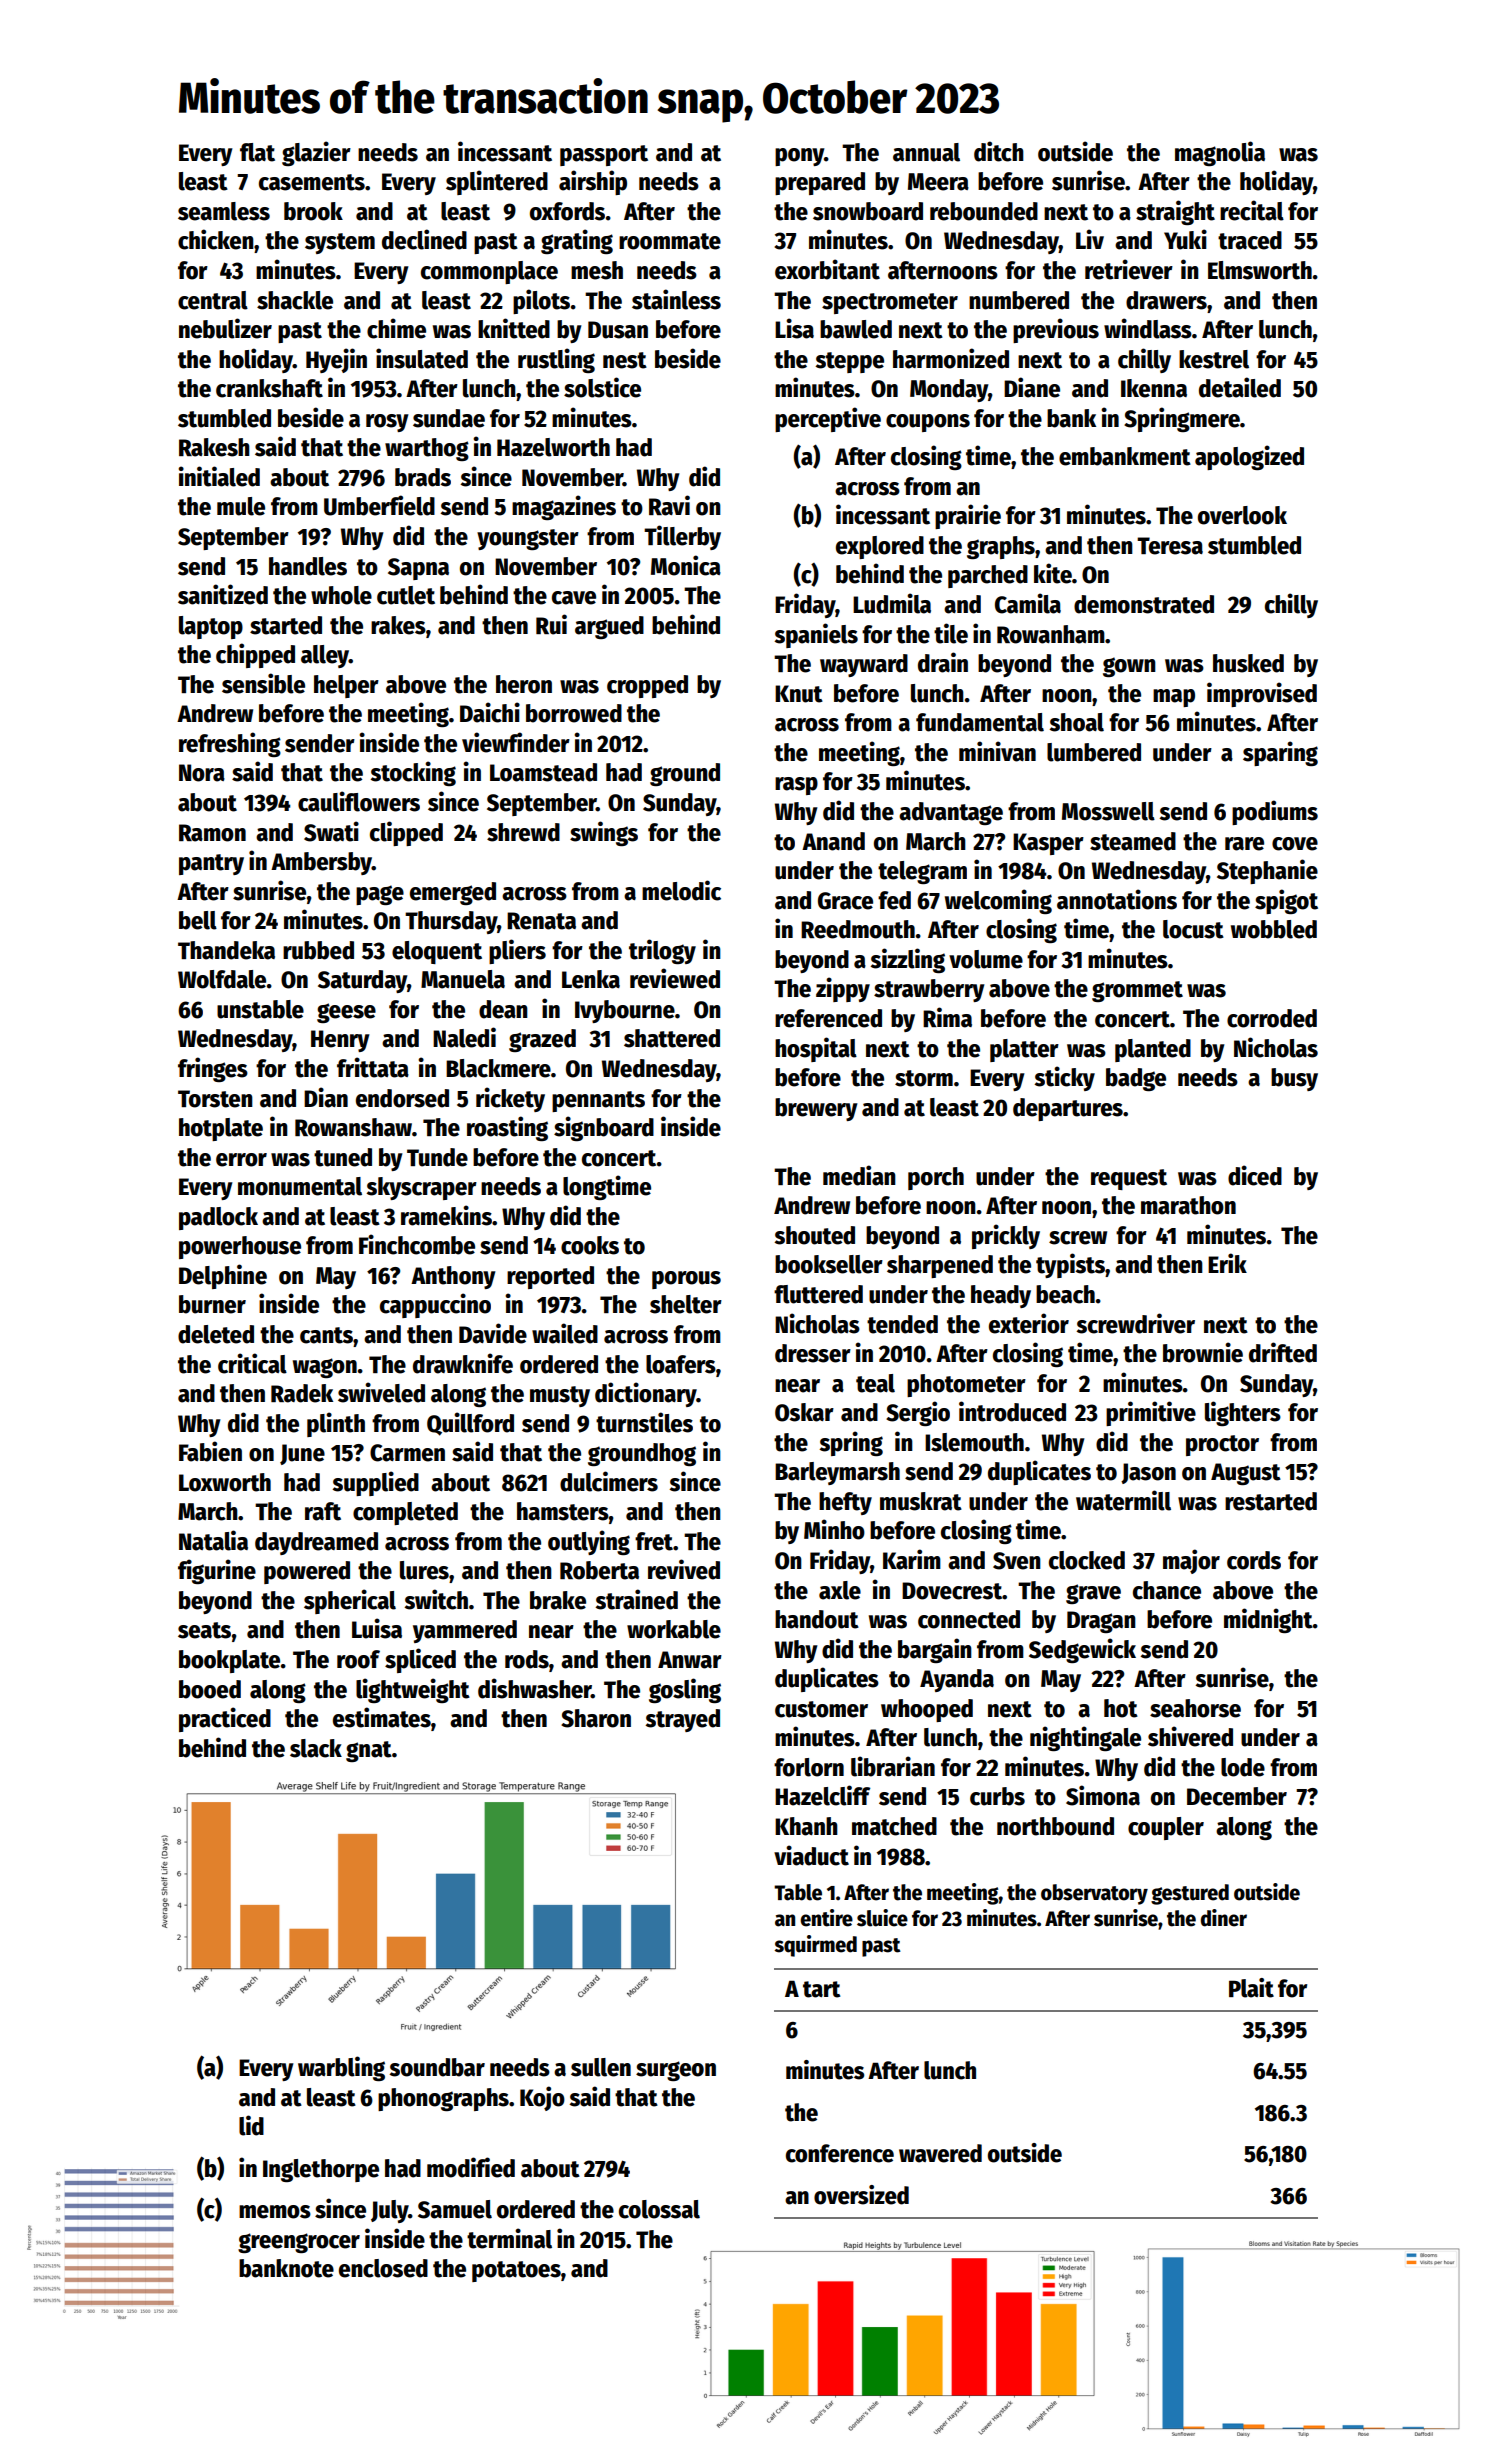 The image size is (1496, 2464). What do you see at coordinates (229, 1661) in the screenshot?
I see `bookplate` at bounding box center [229, 1661].
